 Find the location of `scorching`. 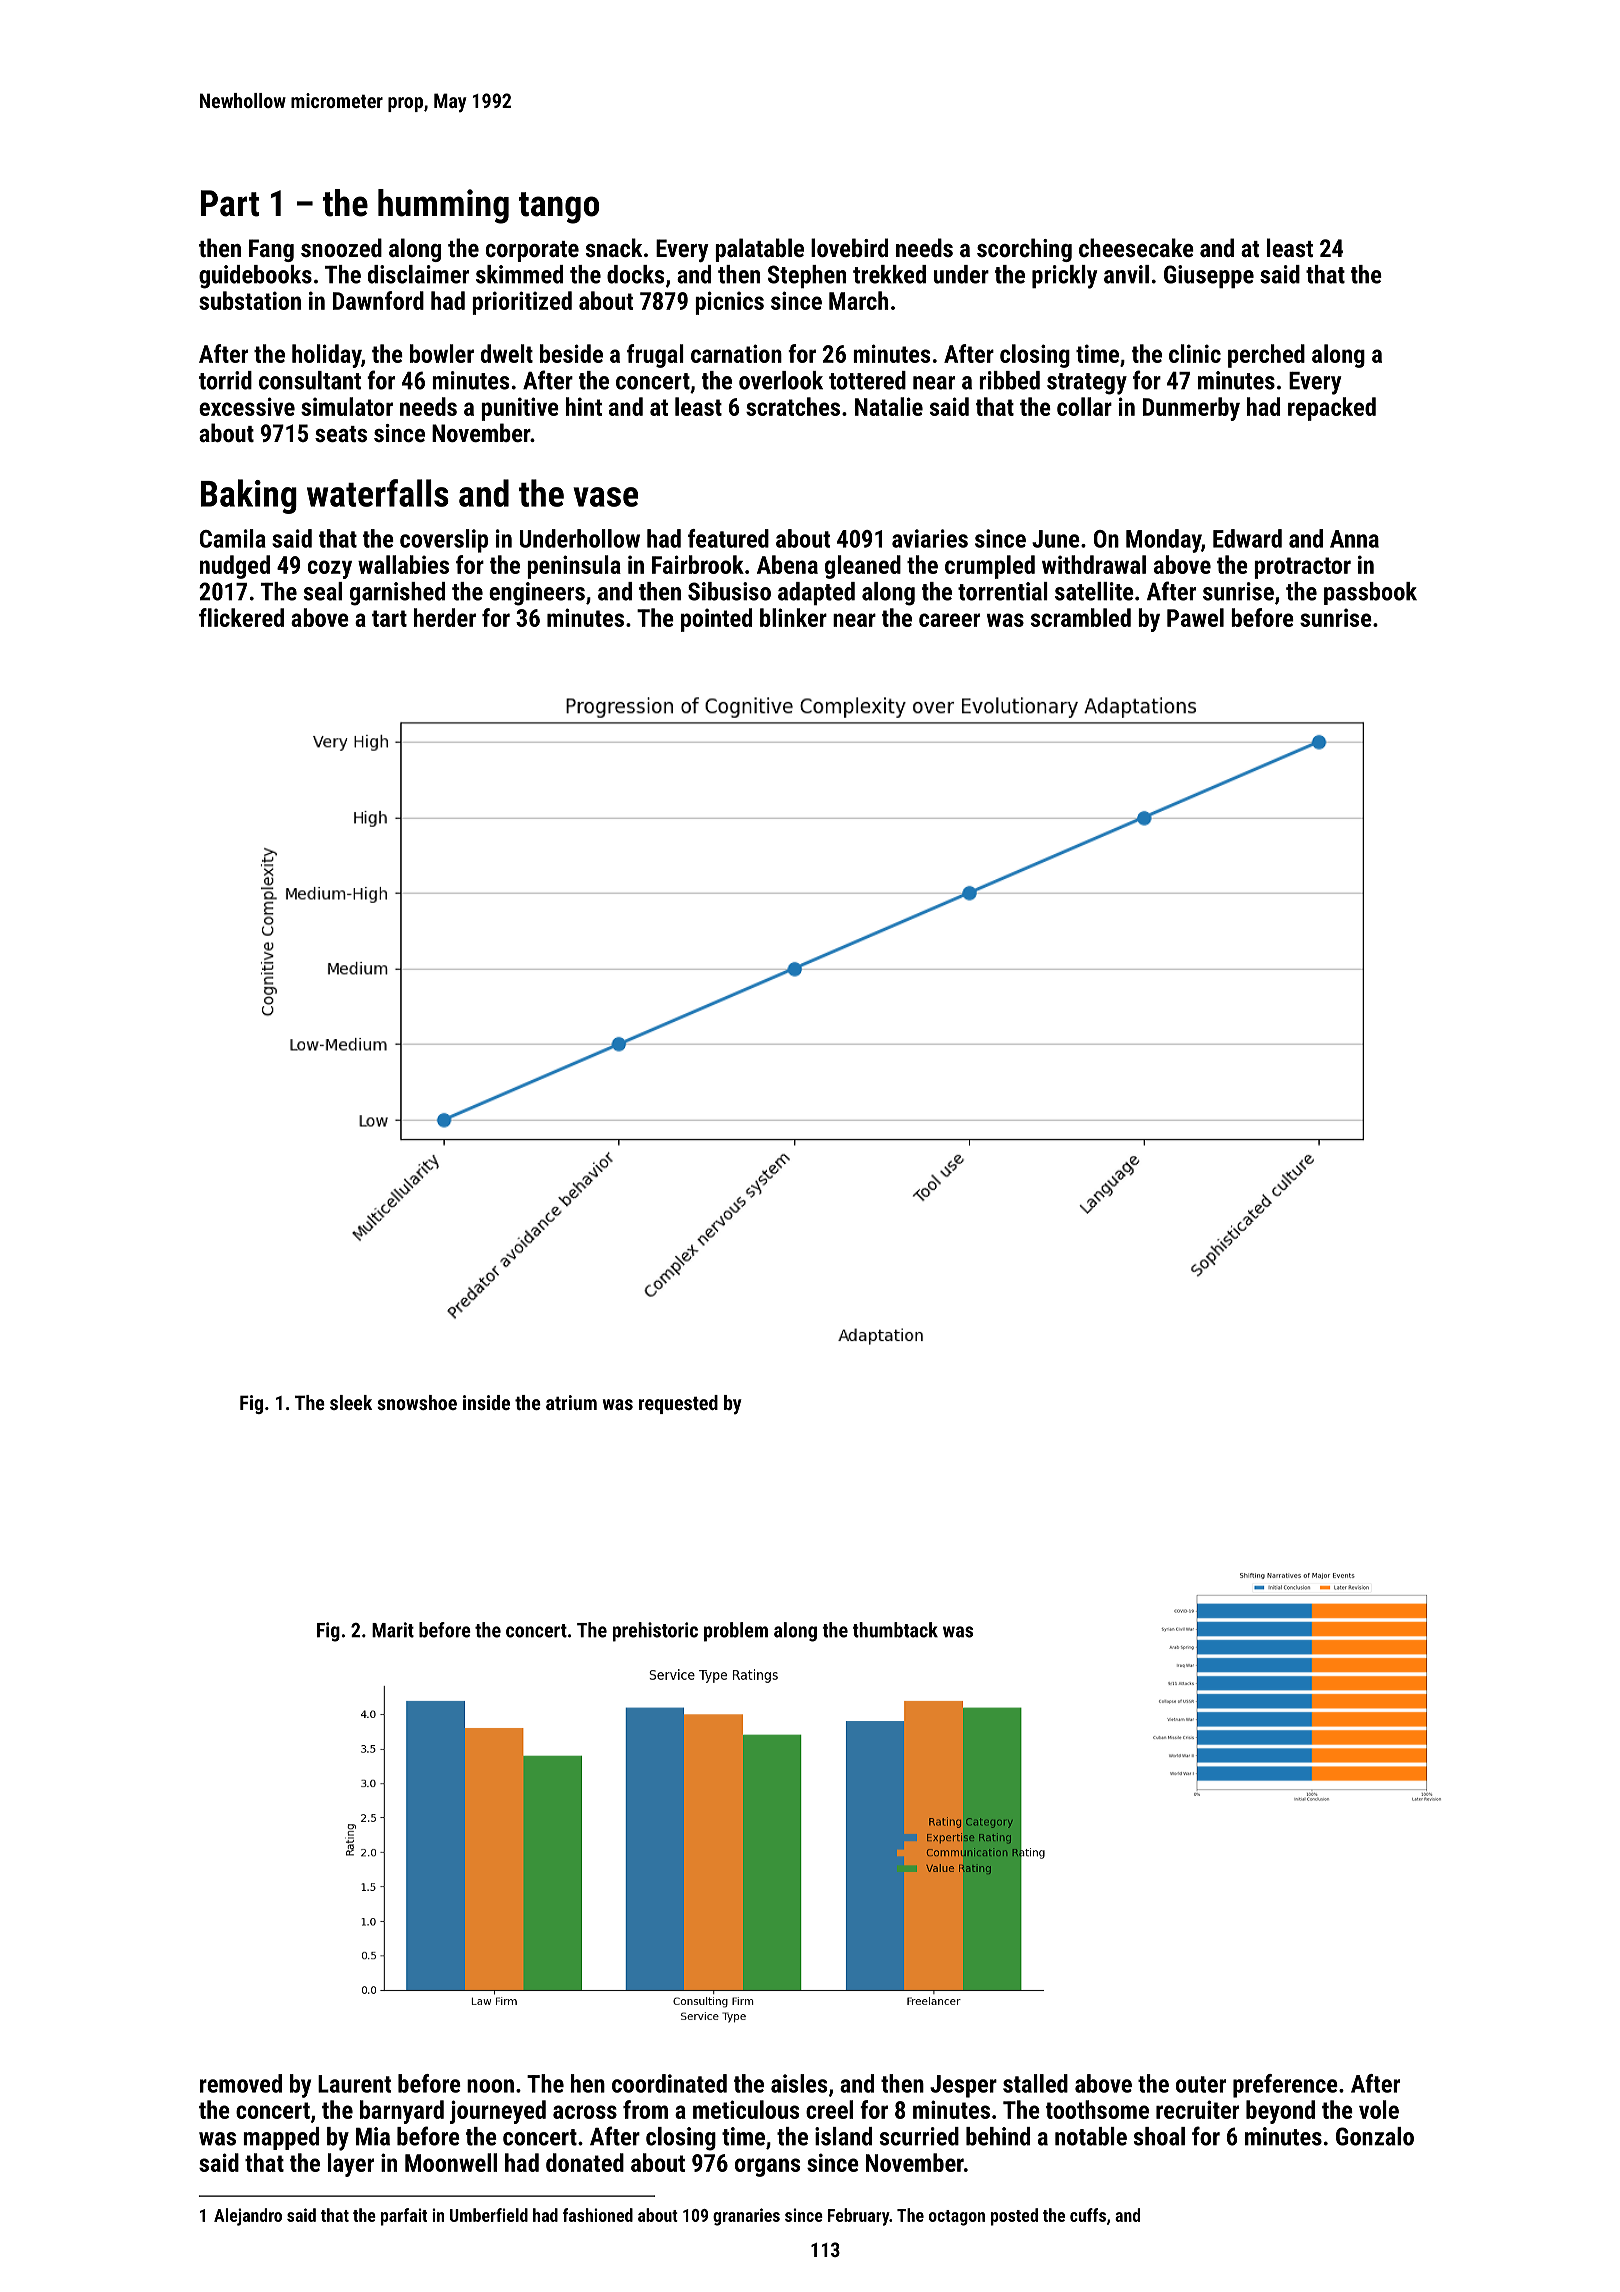

scorching is located at coordinates (1024, 250).
